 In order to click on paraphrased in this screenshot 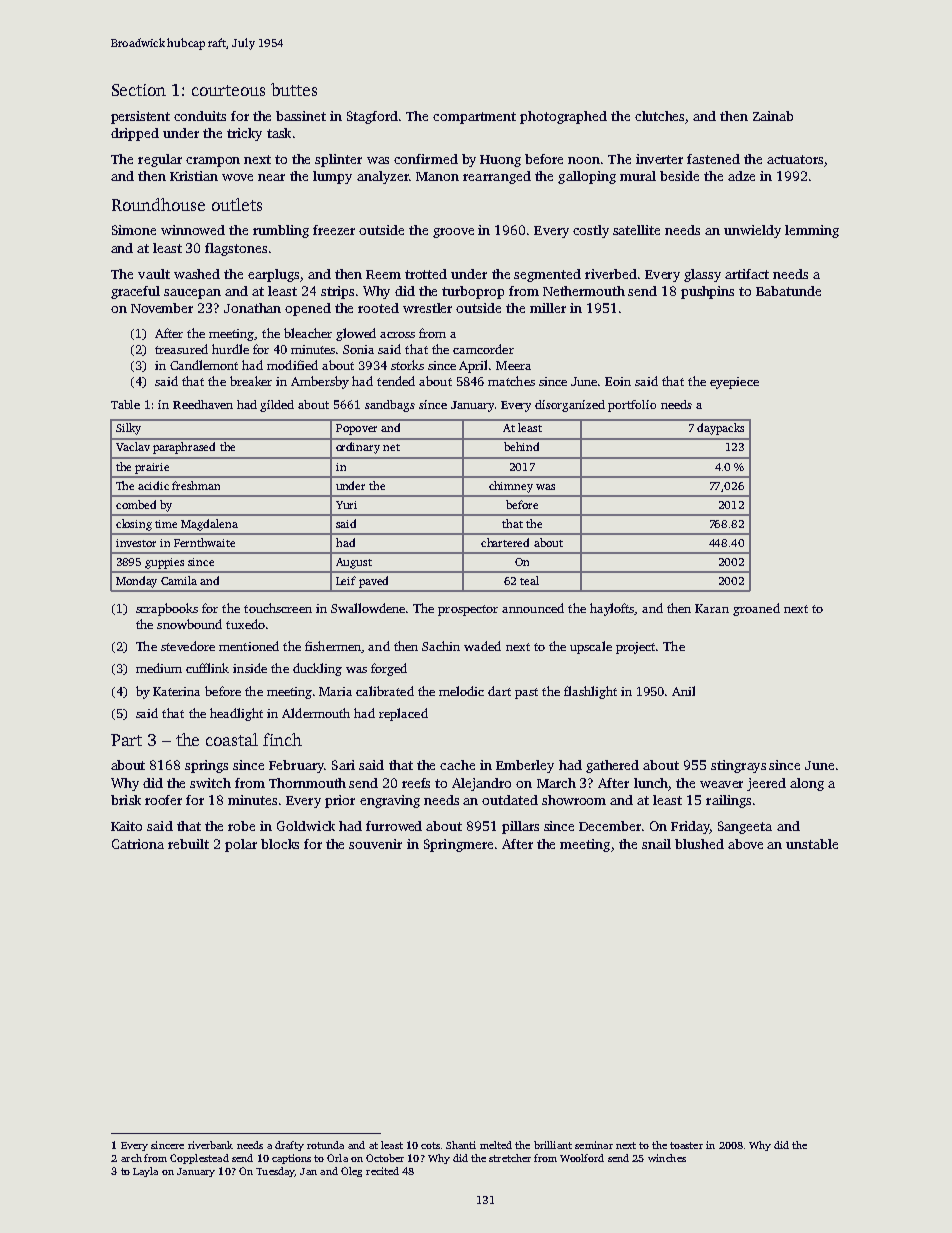, I will do `click(184, 448)`.
